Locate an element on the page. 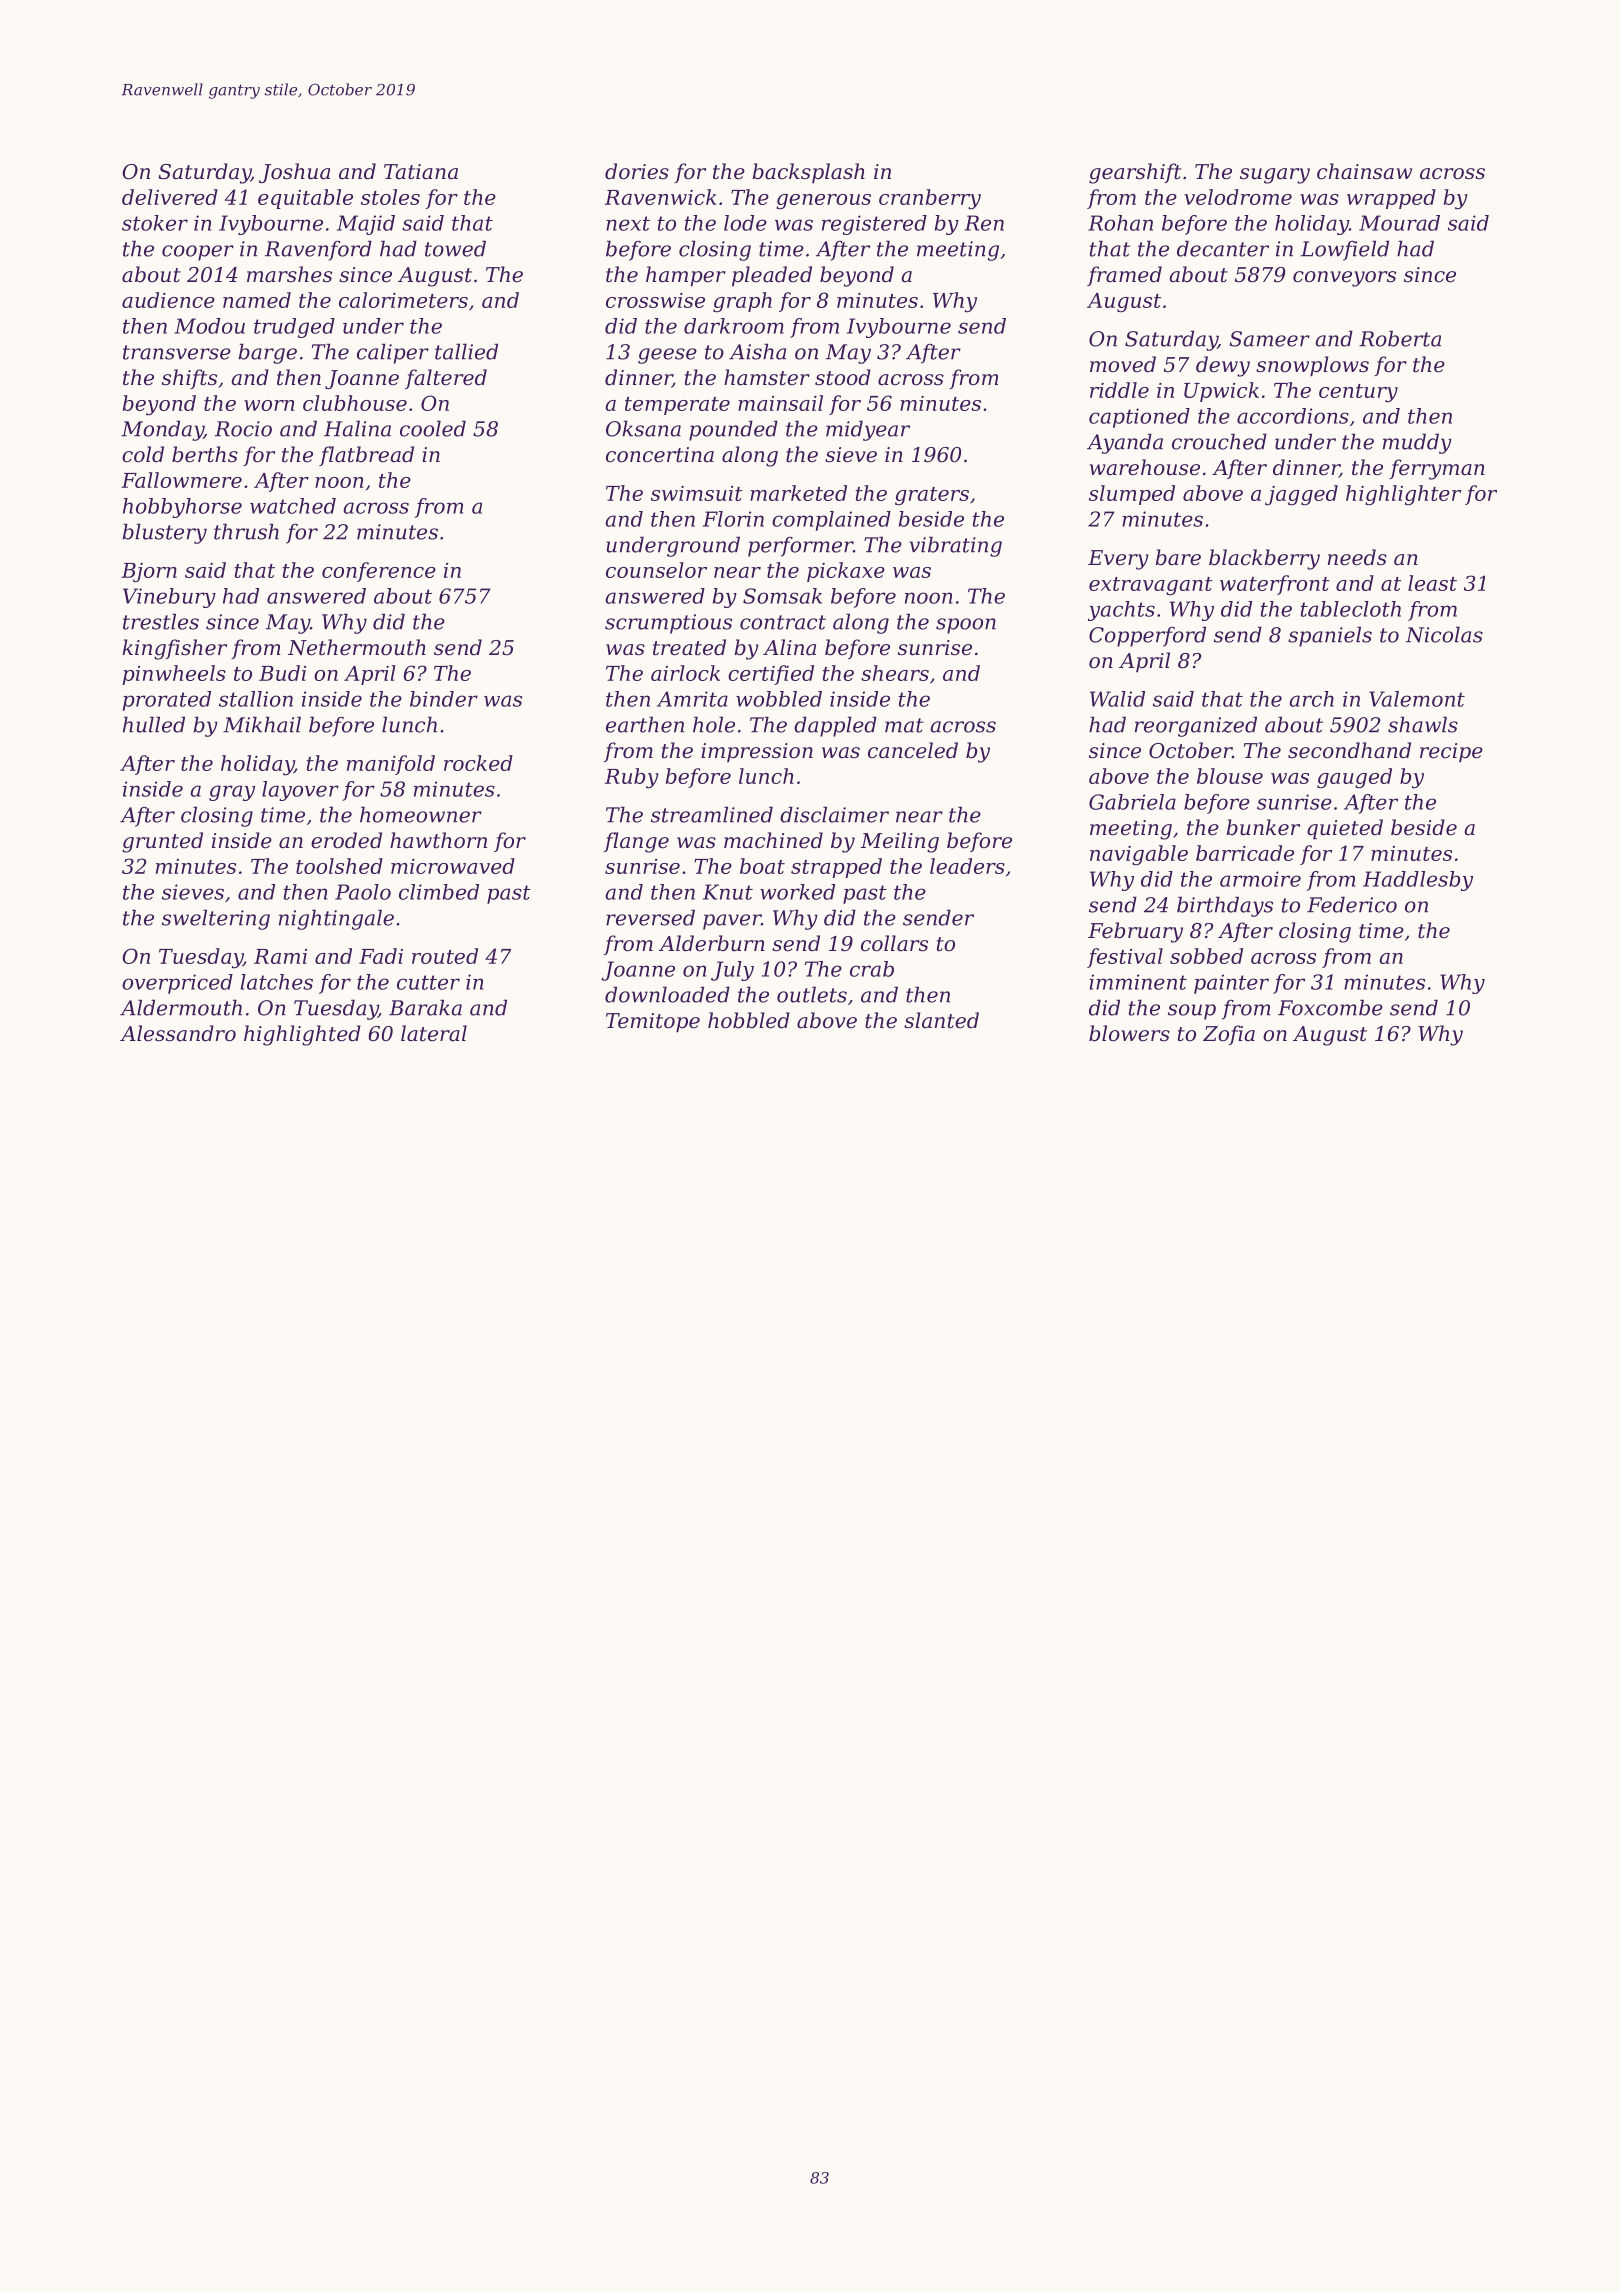  canceled is located at coordinates (913, 750).
